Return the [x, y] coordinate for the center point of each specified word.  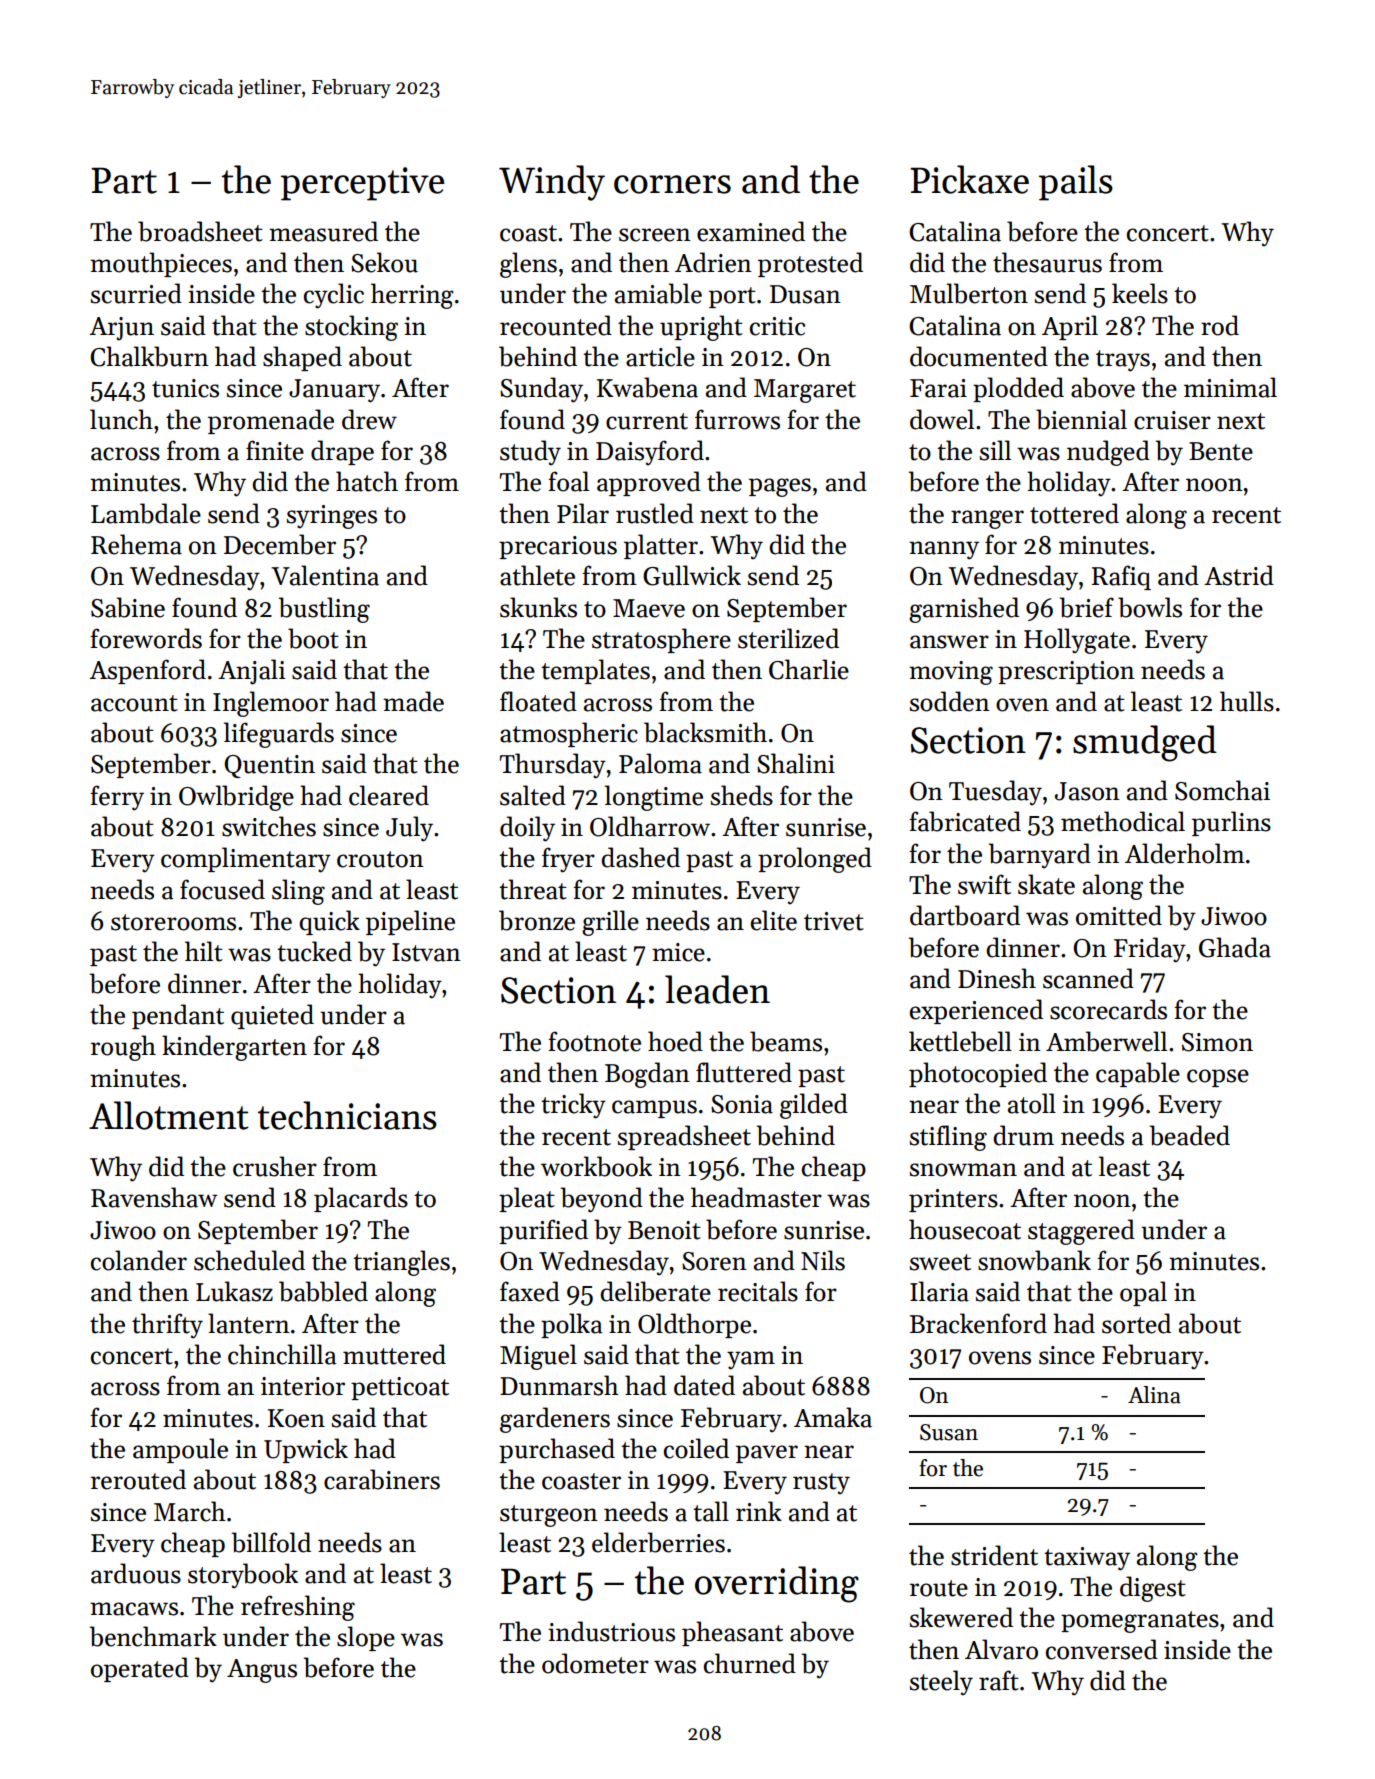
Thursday [553, 766]
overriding [777, 1584]
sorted [1136, 1323]
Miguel [538, 1357]
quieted [272, 1016]
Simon [1217, 1042]
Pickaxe [969, 179]
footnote [594, 1041]
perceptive [362, 184]
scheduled [249, 1260]
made [413, 701]
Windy [552, 183]
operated [140, 1669]
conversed [1102, 1649]
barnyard [1040, 856]
